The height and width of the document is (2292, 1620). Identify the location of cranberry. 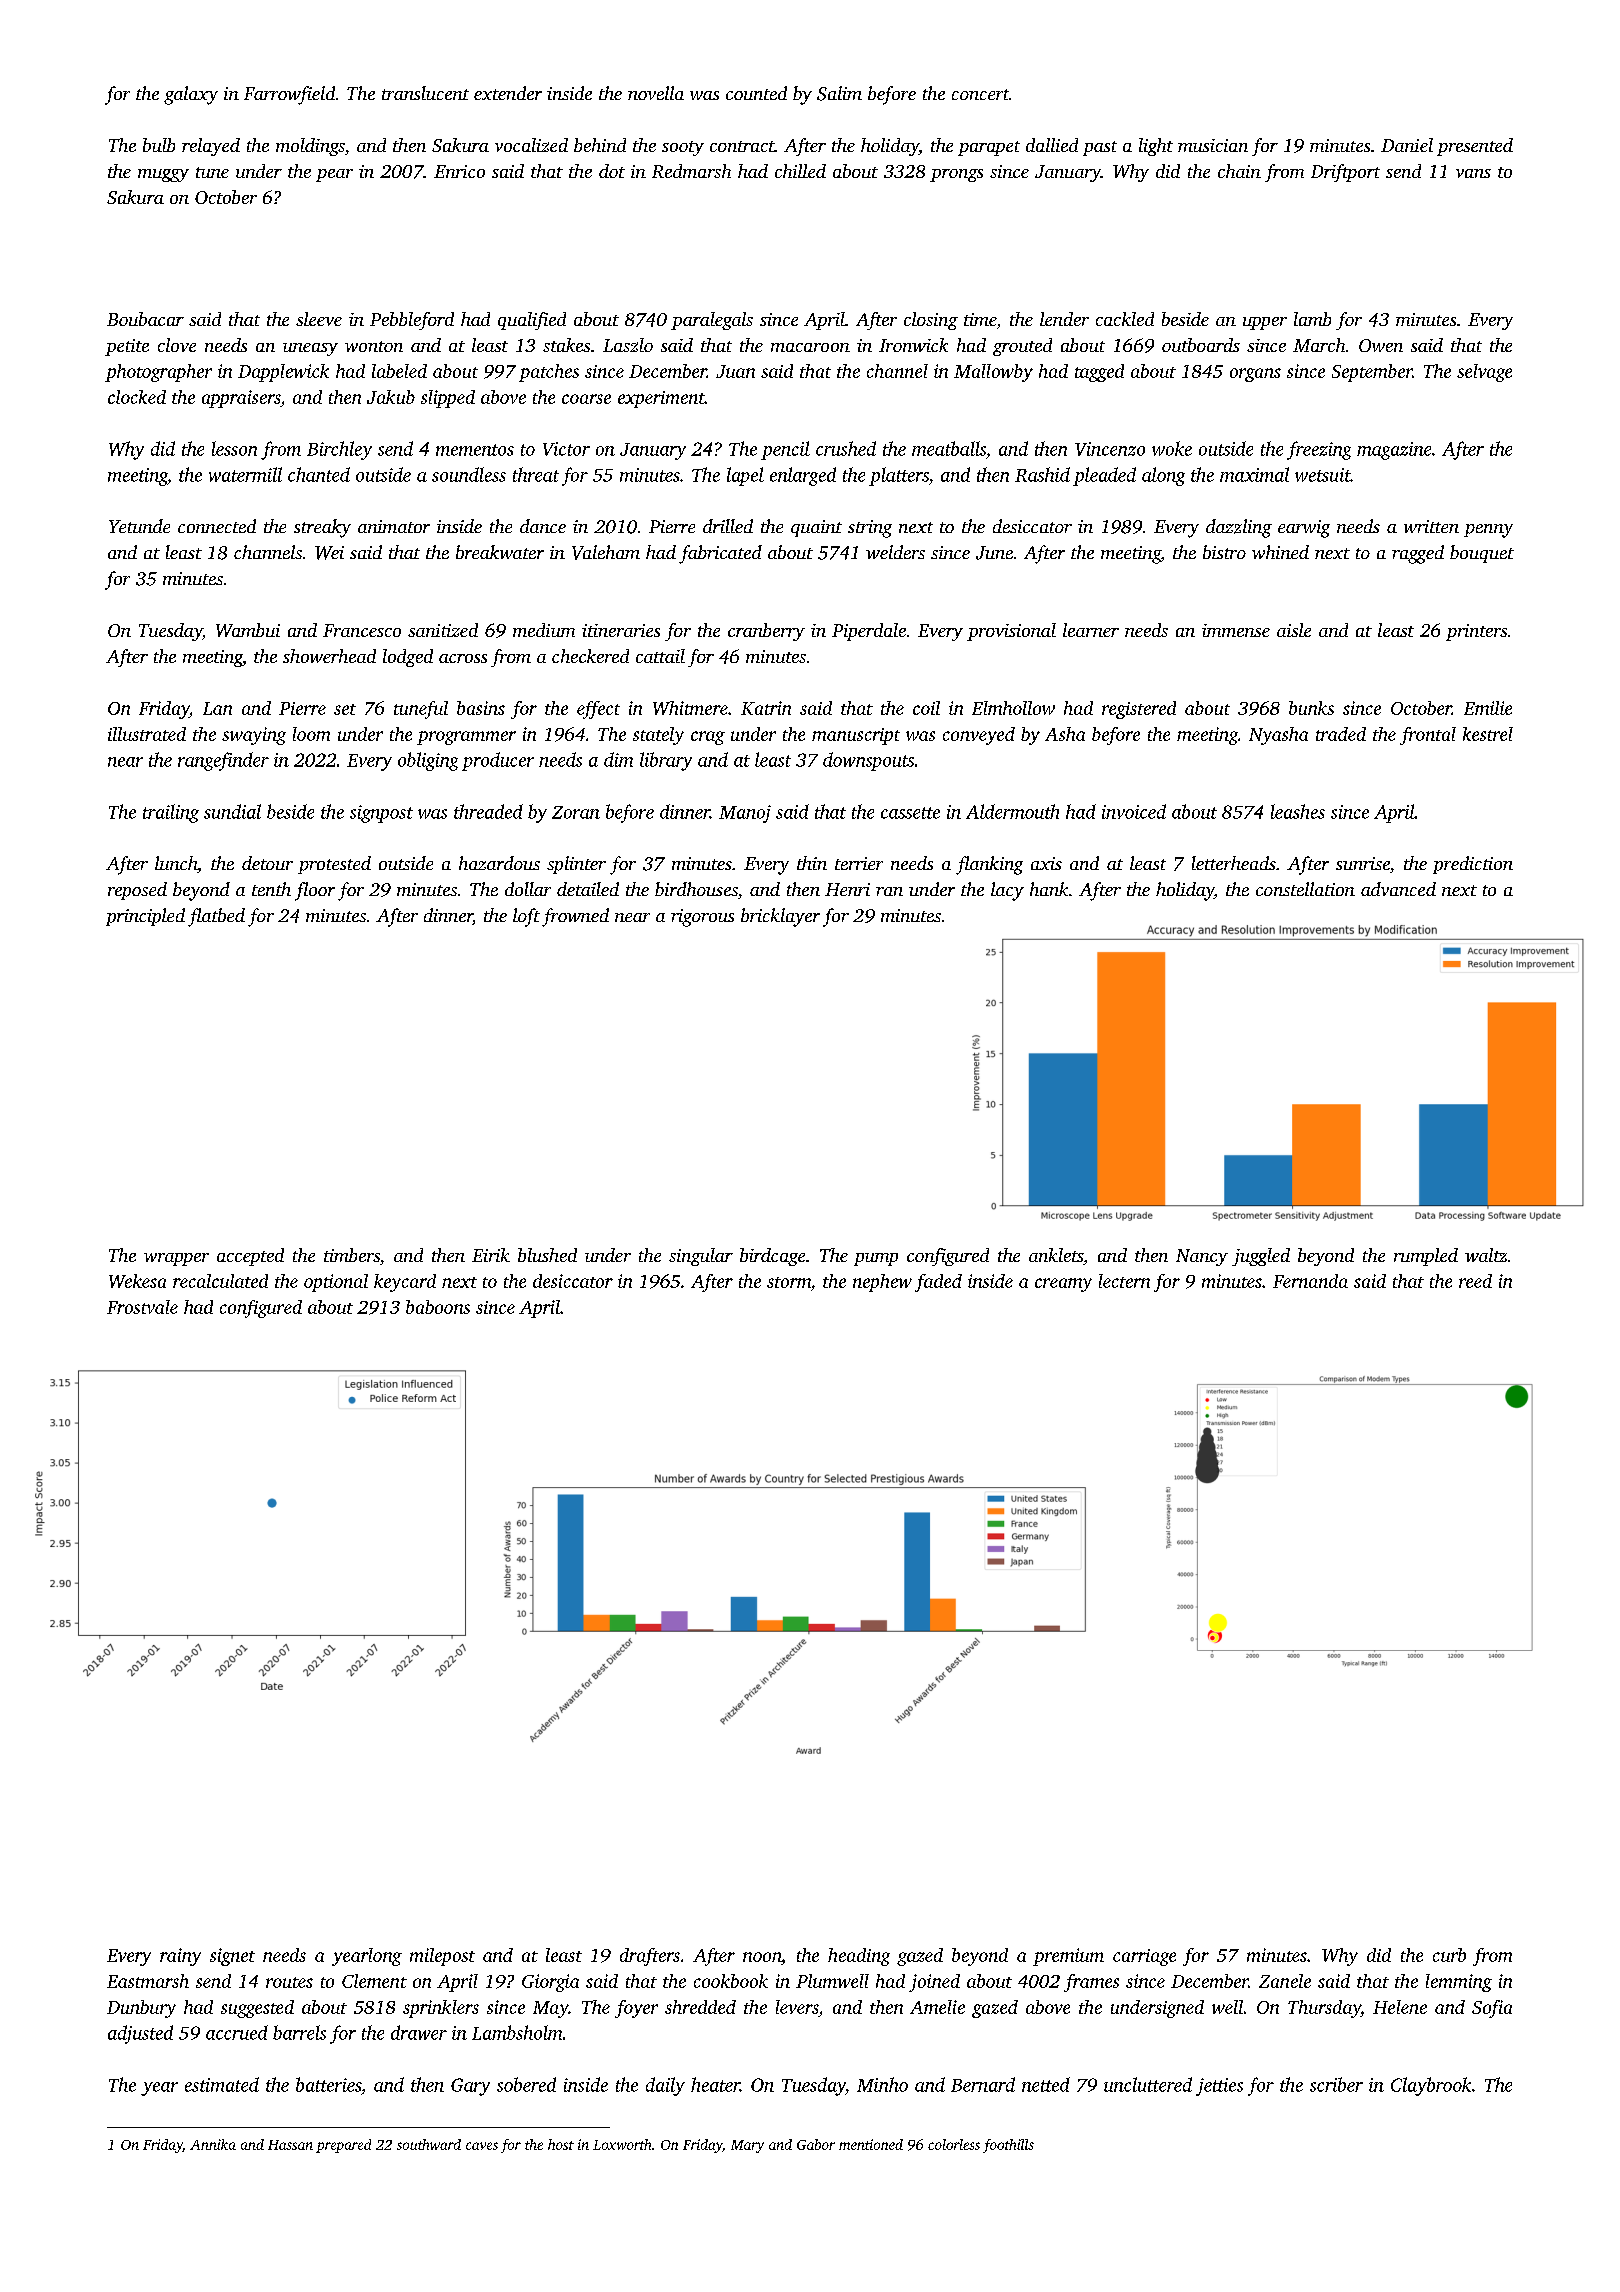
(766, 632).
